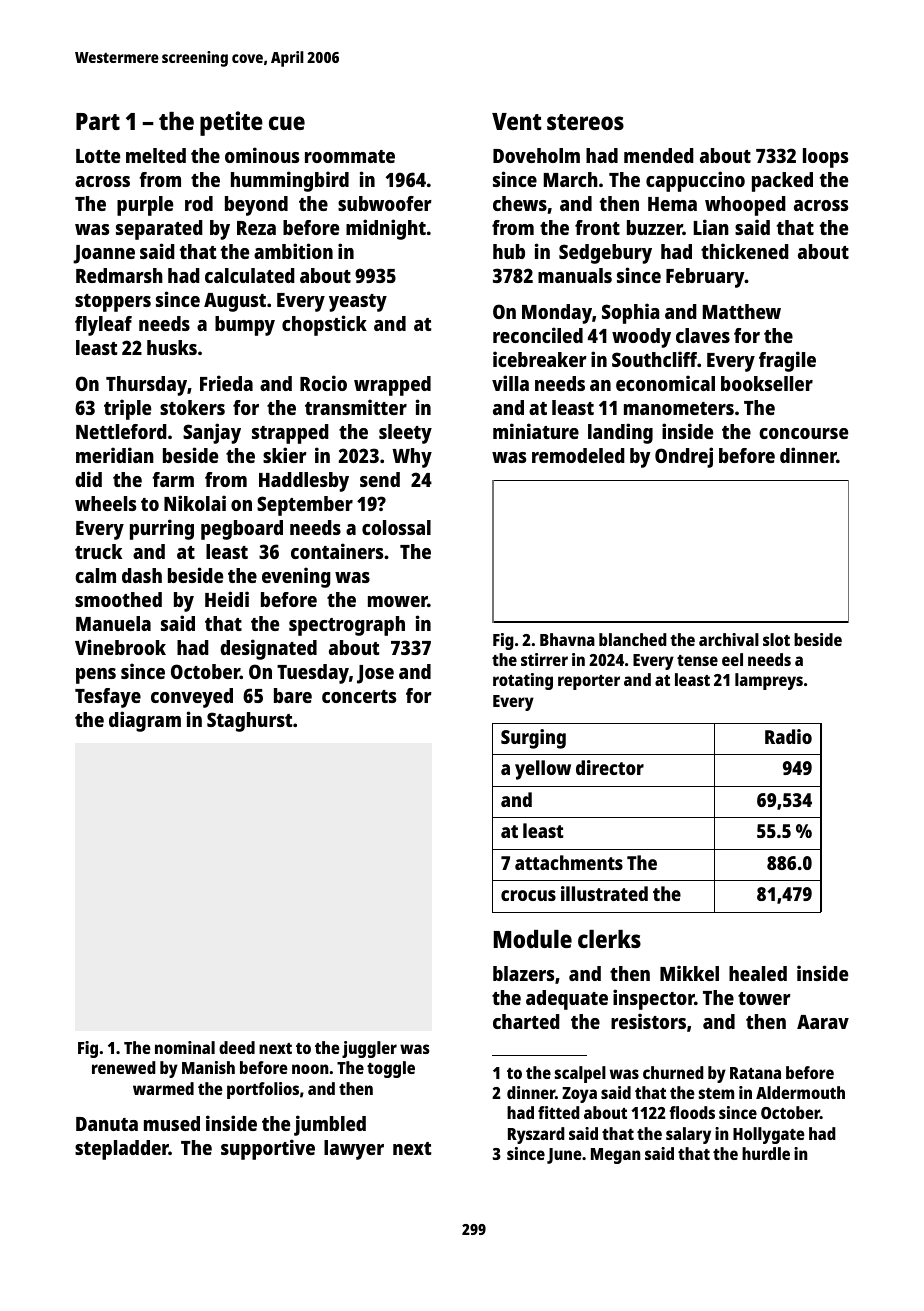  Describe the element at coordinates (782, 182) in the page. I see `packed` at that location.
